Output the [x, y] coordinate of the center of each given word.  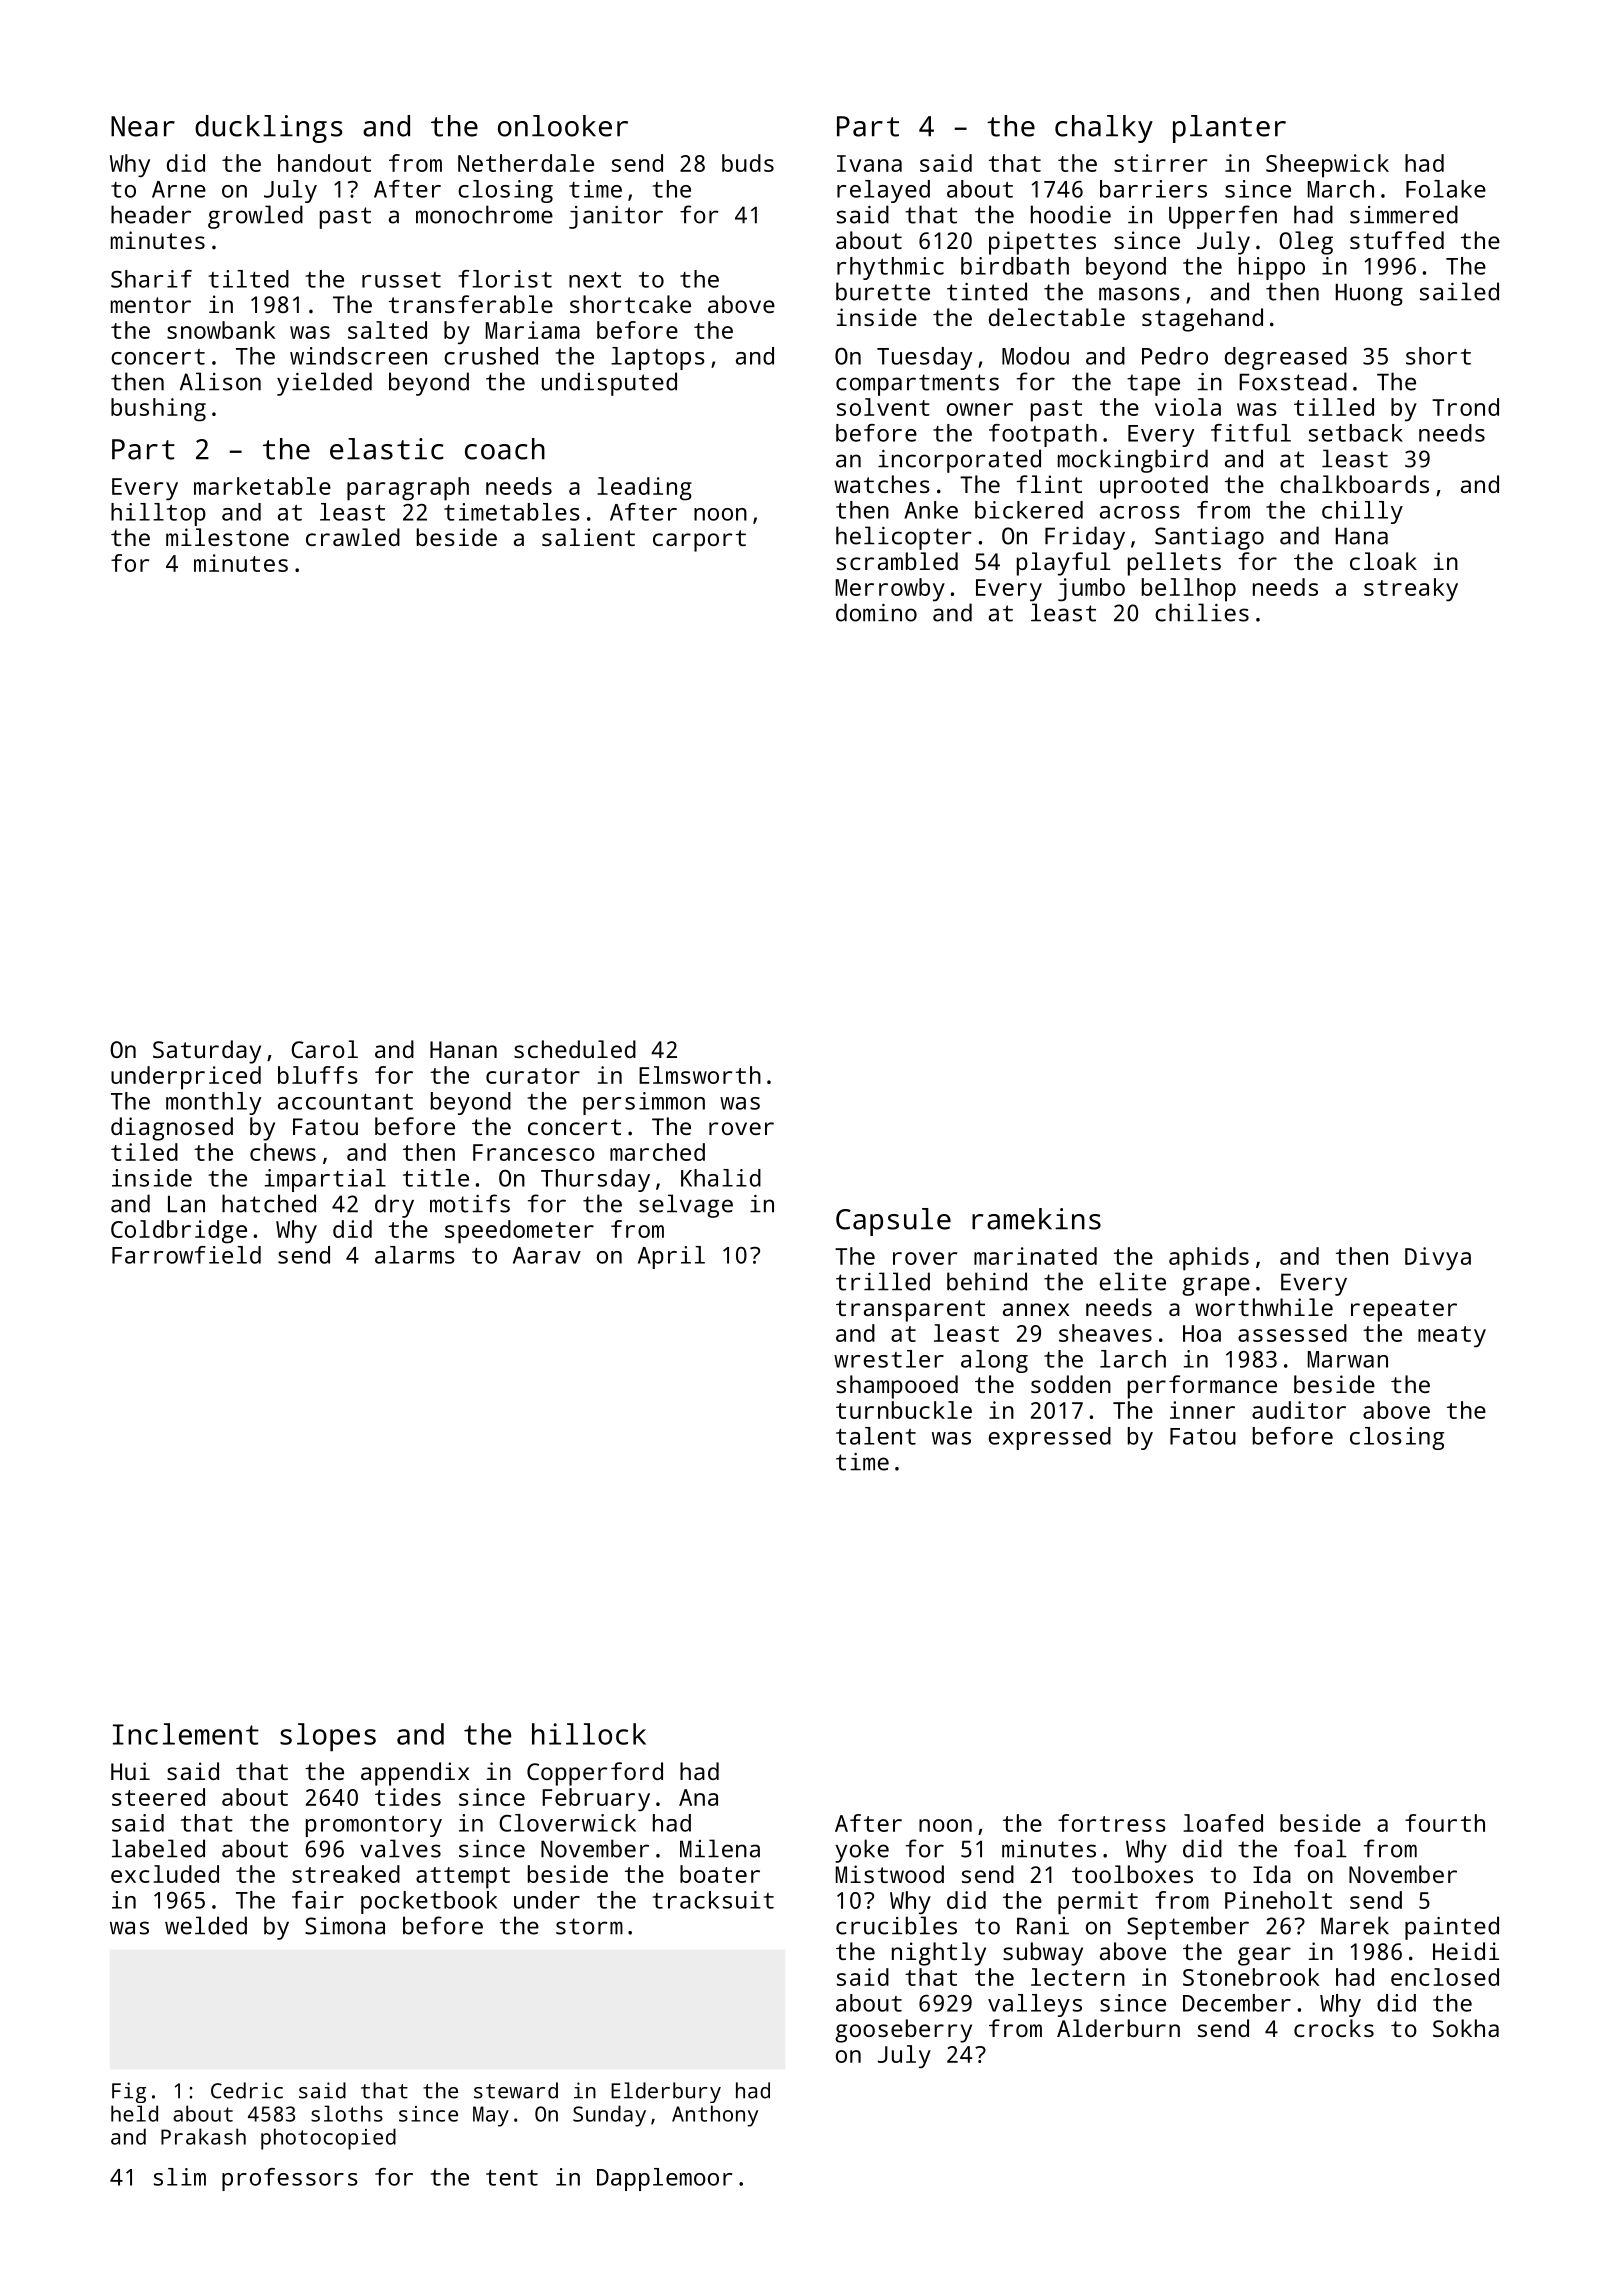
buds [748, 163]
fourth [1445, 1823]
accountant [345, 1102]
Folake [1446, 189]
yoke [862, 1851]
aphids [1209, 1259]
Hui [130, 1771]
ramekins [1036, 1219]
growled [255, 217]
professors [290, 2179]
